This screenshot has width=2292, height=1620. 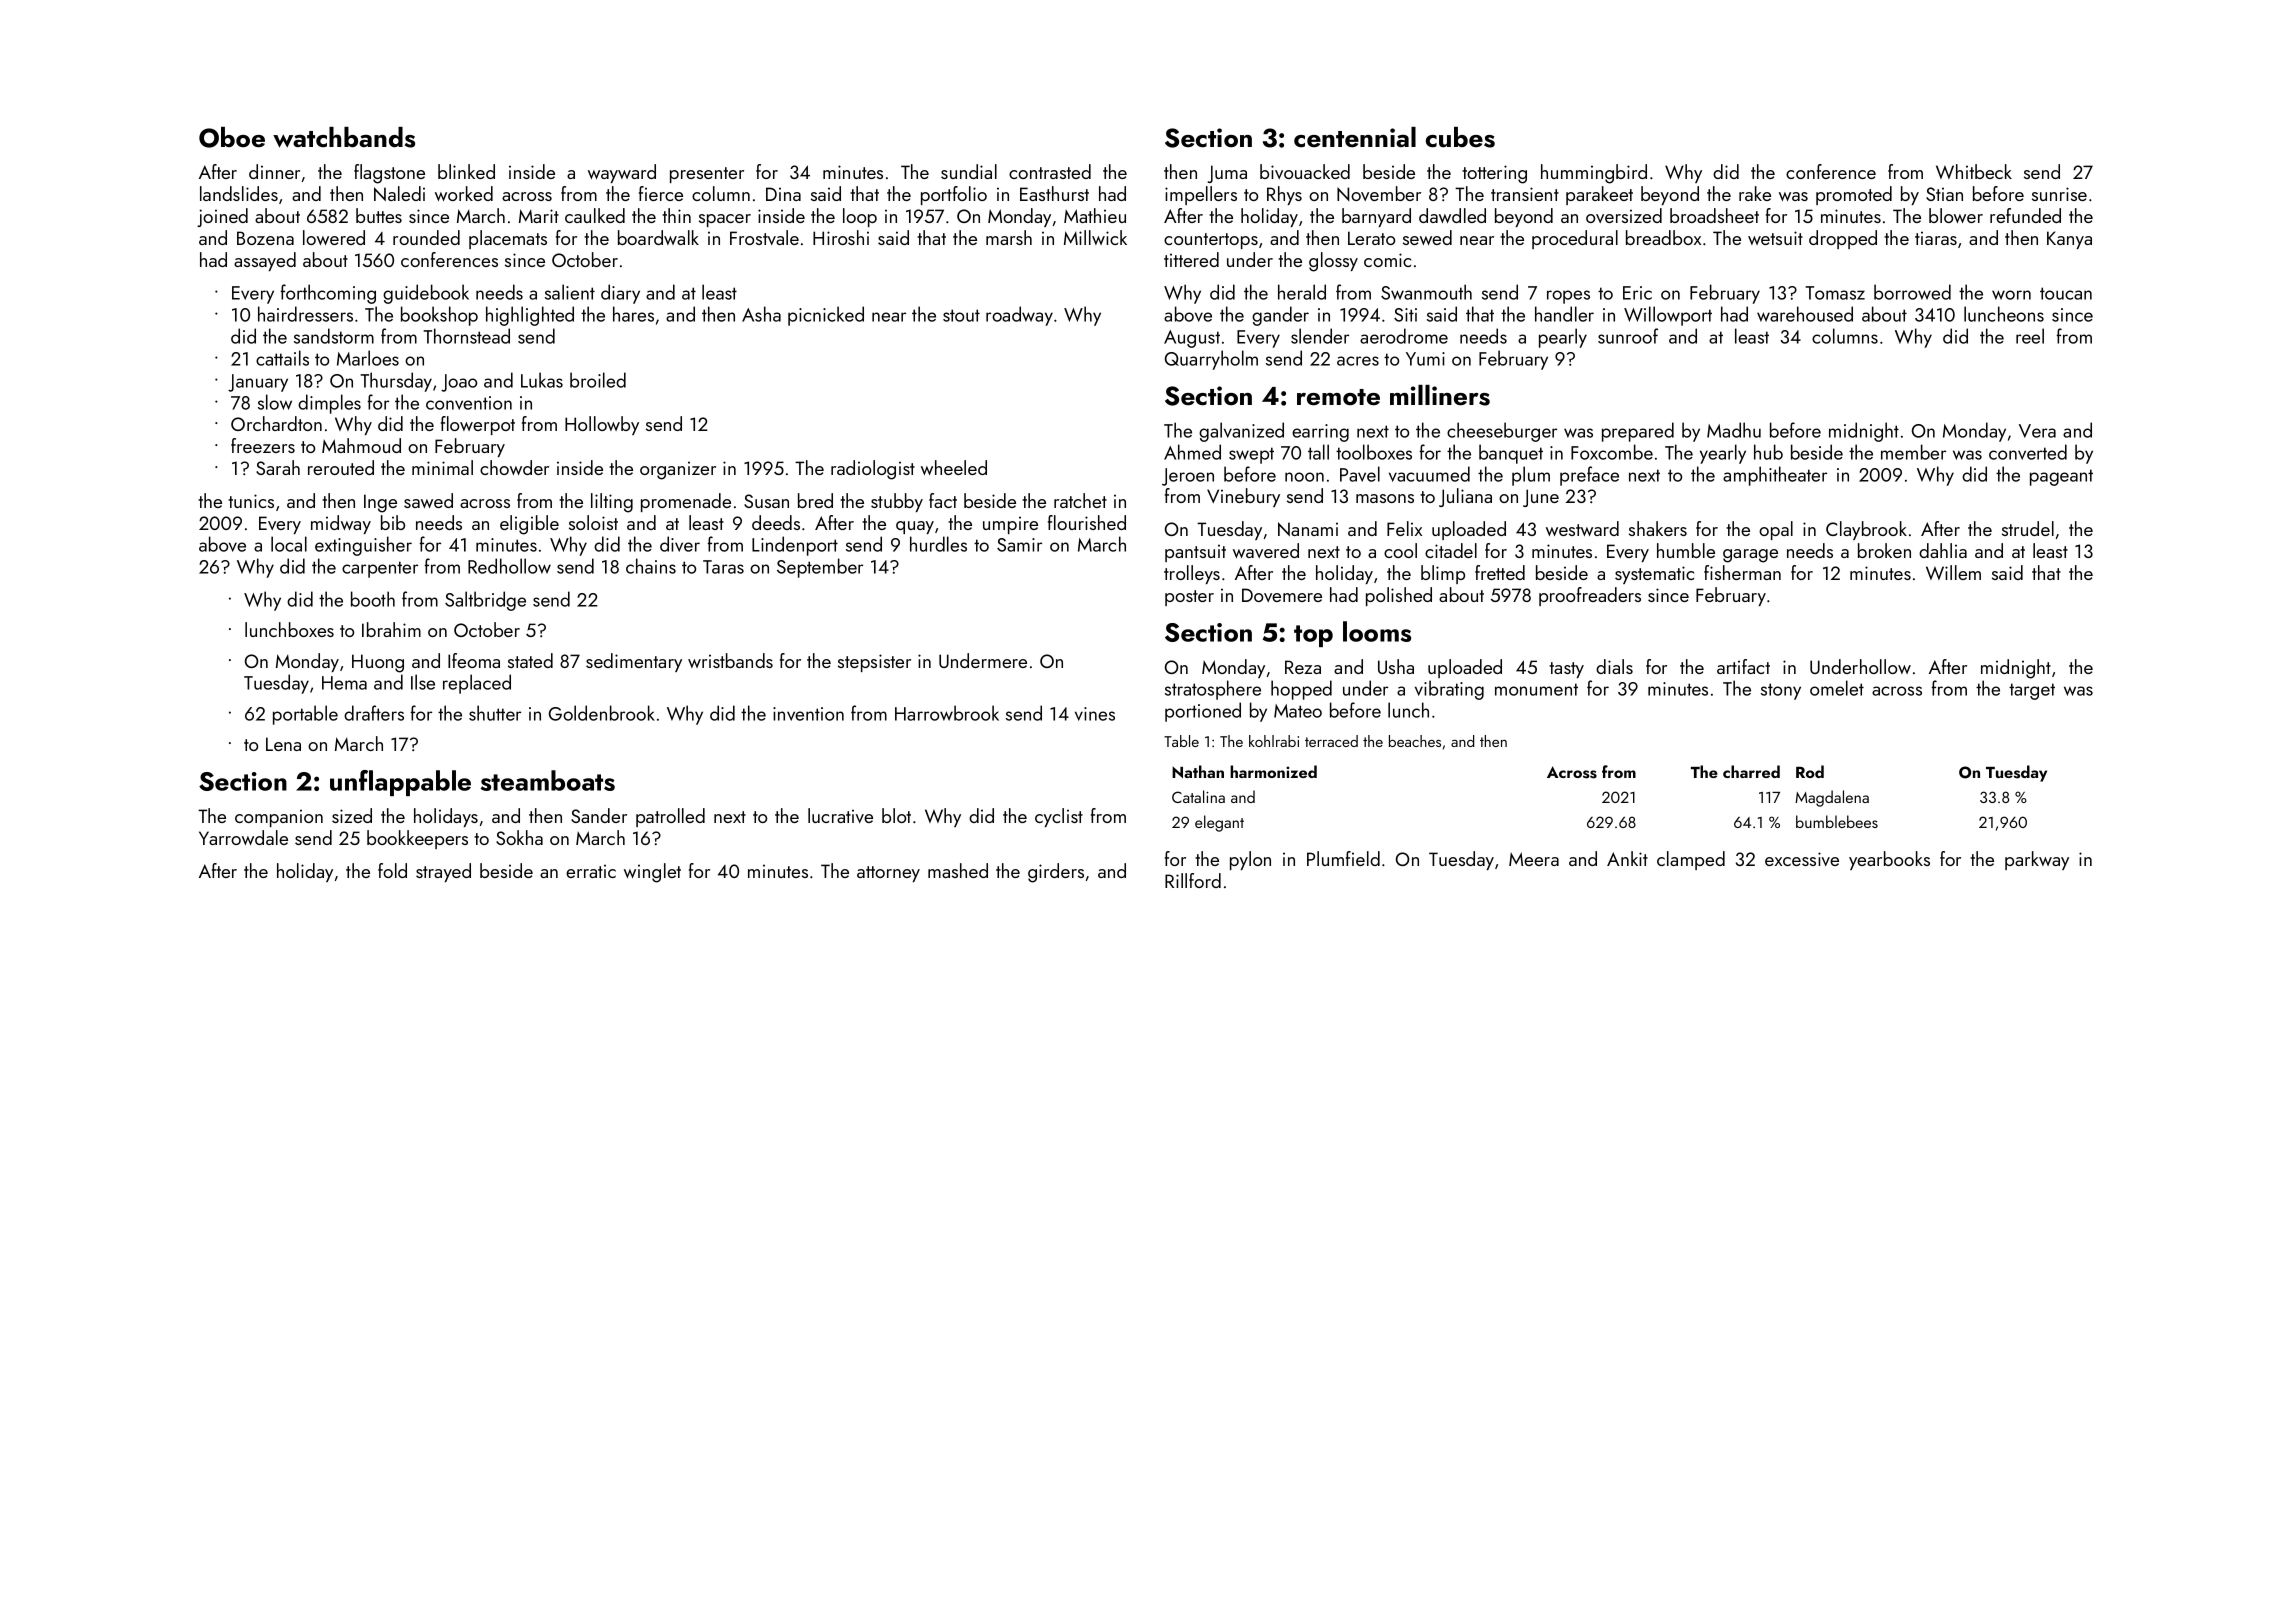 What do you see at coordinates (1377, 631) in the screenshot?
I see `looms` at bounding box center [1377, 631].
